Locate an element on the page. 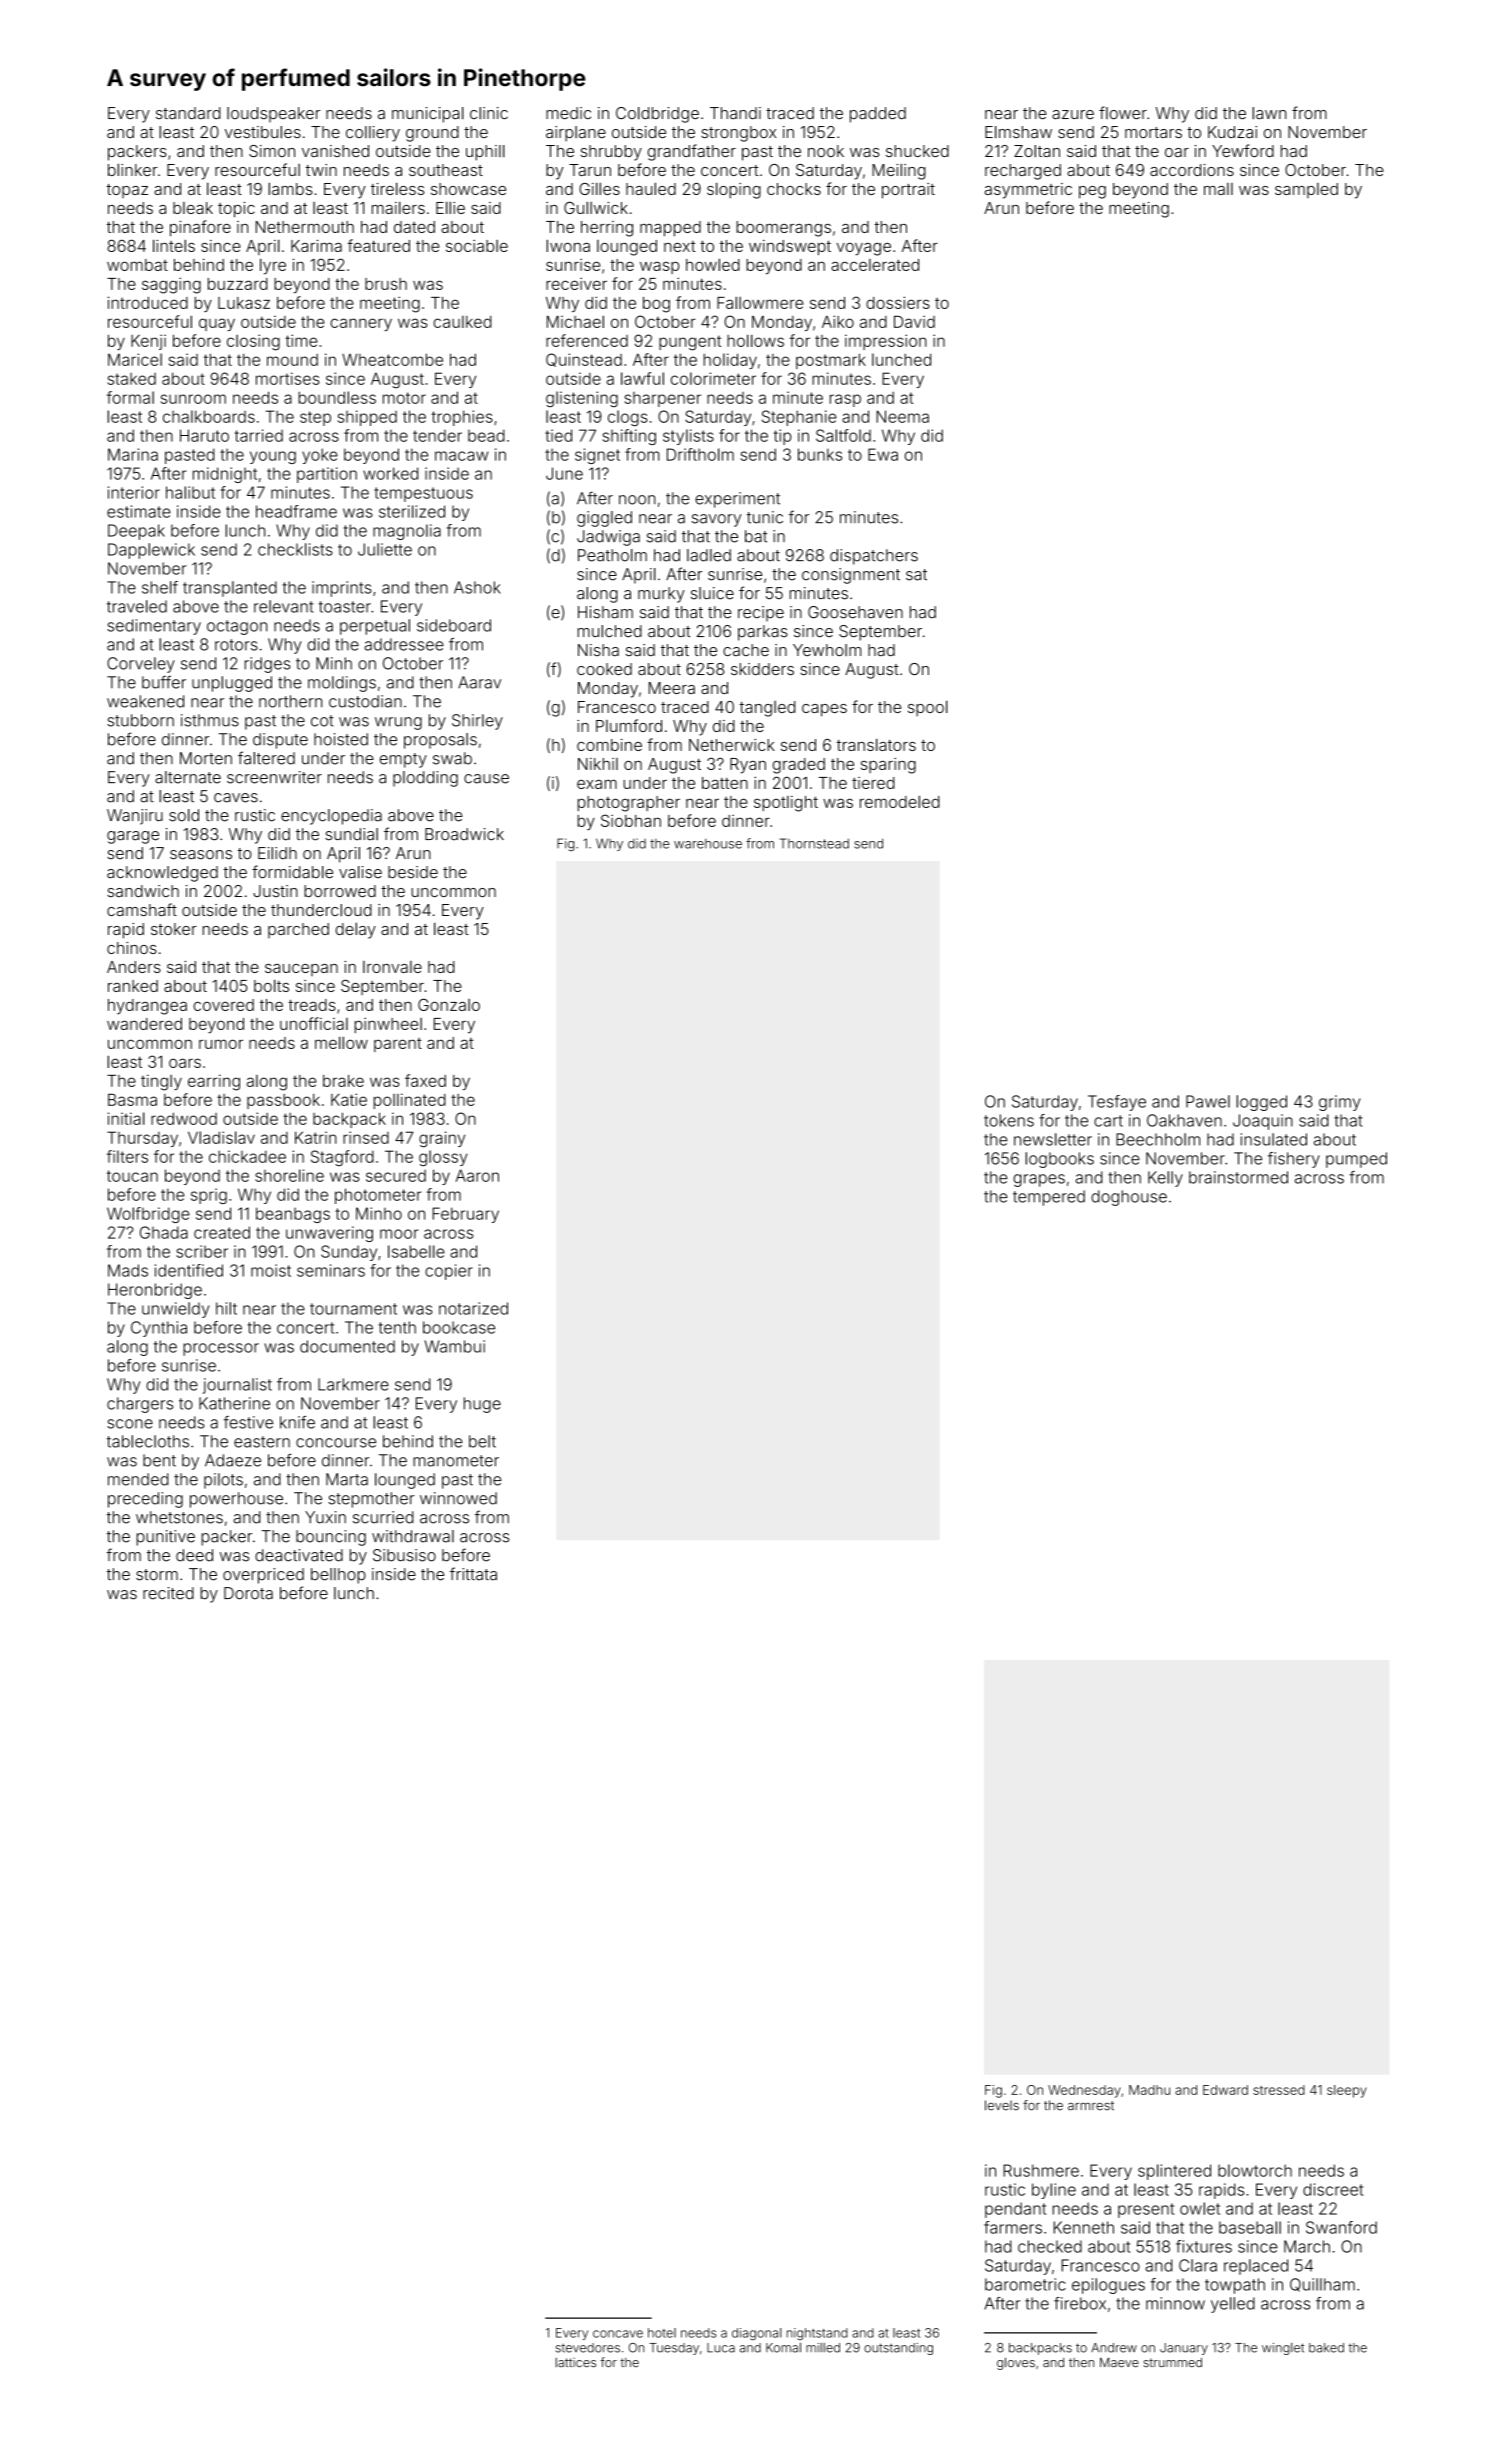  notarized is located at coordinates (473, 1308).
